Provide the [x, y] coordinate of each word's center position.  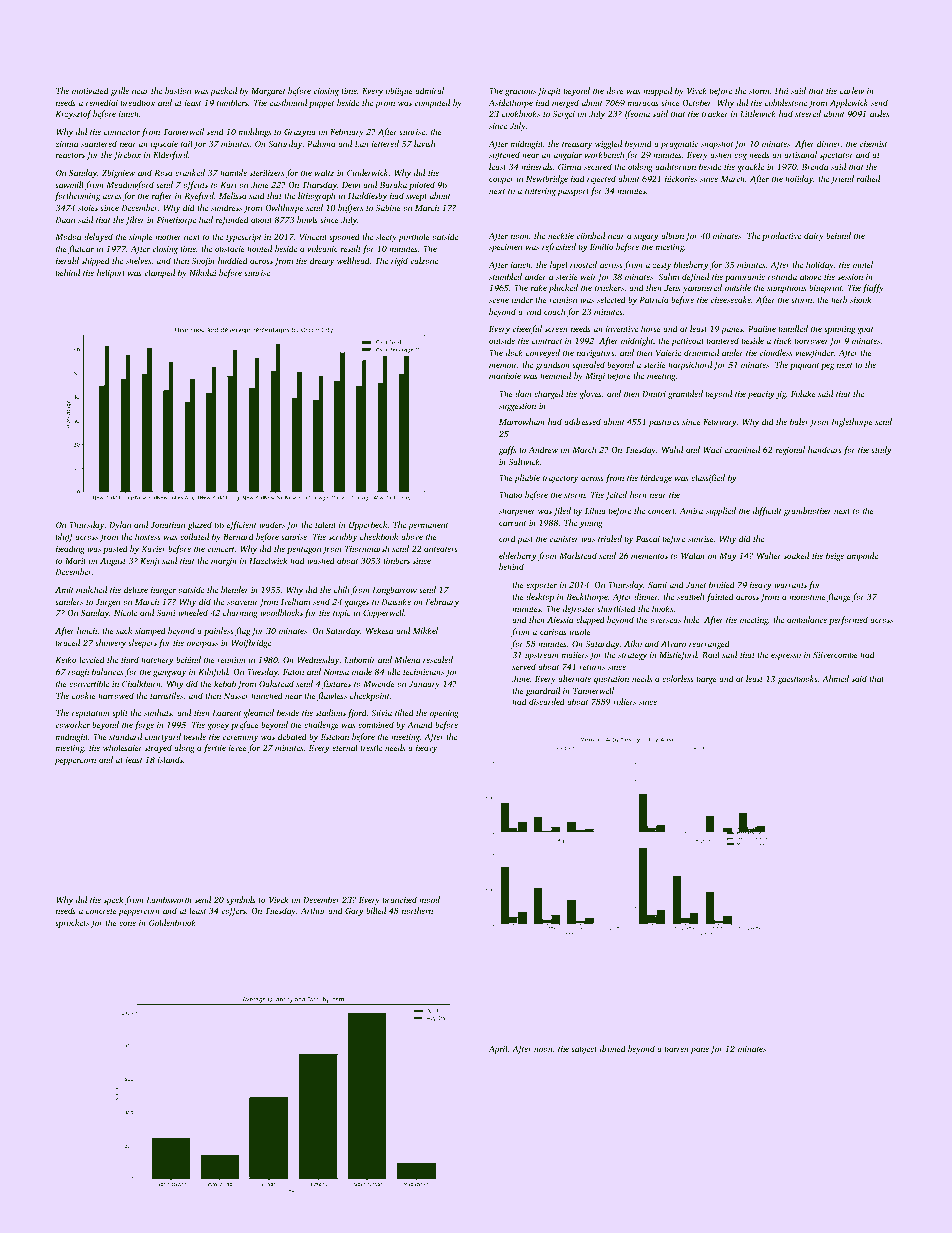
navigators [595, 354]
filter [135, 220]
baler [799, 421]
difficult [767, 511]
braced [68, 642]
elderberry [517, 556]
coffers [234, 911]
